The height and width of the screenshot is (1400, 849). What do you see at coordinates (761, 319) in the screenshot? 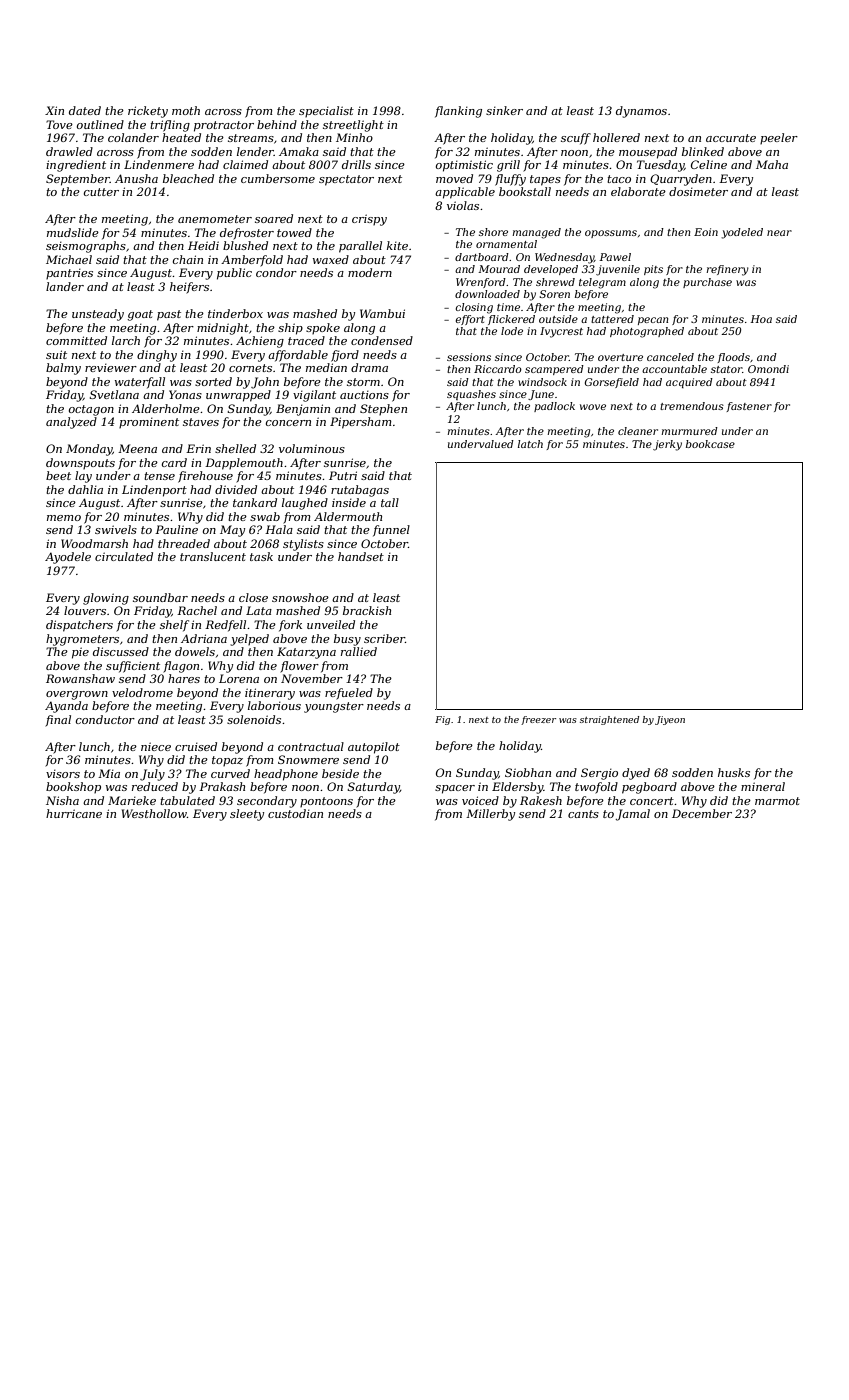
I see `Hoa` at bounding box center [761, 319].
